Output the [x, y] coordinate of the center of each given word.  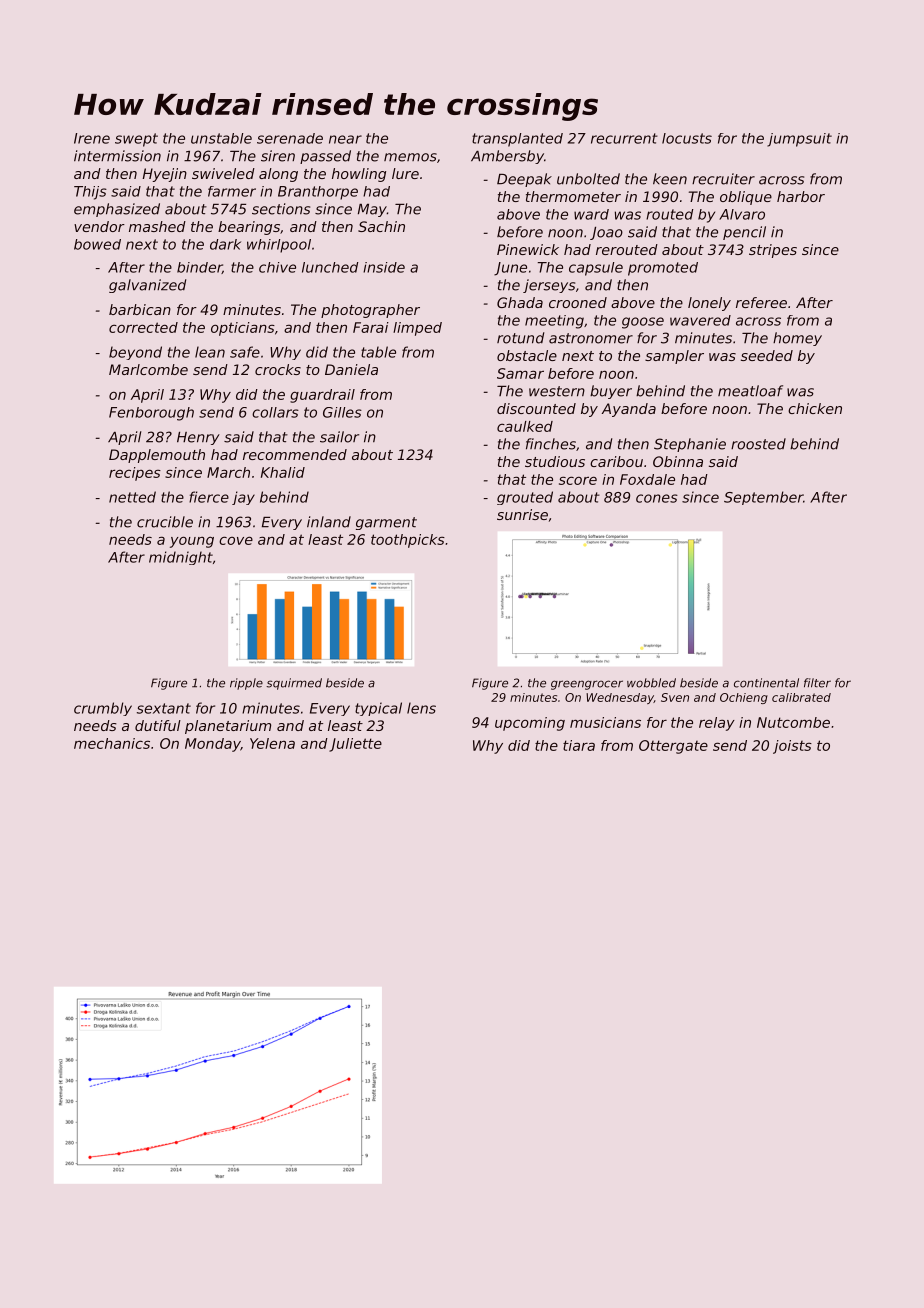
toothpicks [408, 541]
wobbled [651, 683]
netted [132, 497]
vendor [99, 226]
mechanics [112, 743]
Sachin [381, 226]
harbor [801, 196]
